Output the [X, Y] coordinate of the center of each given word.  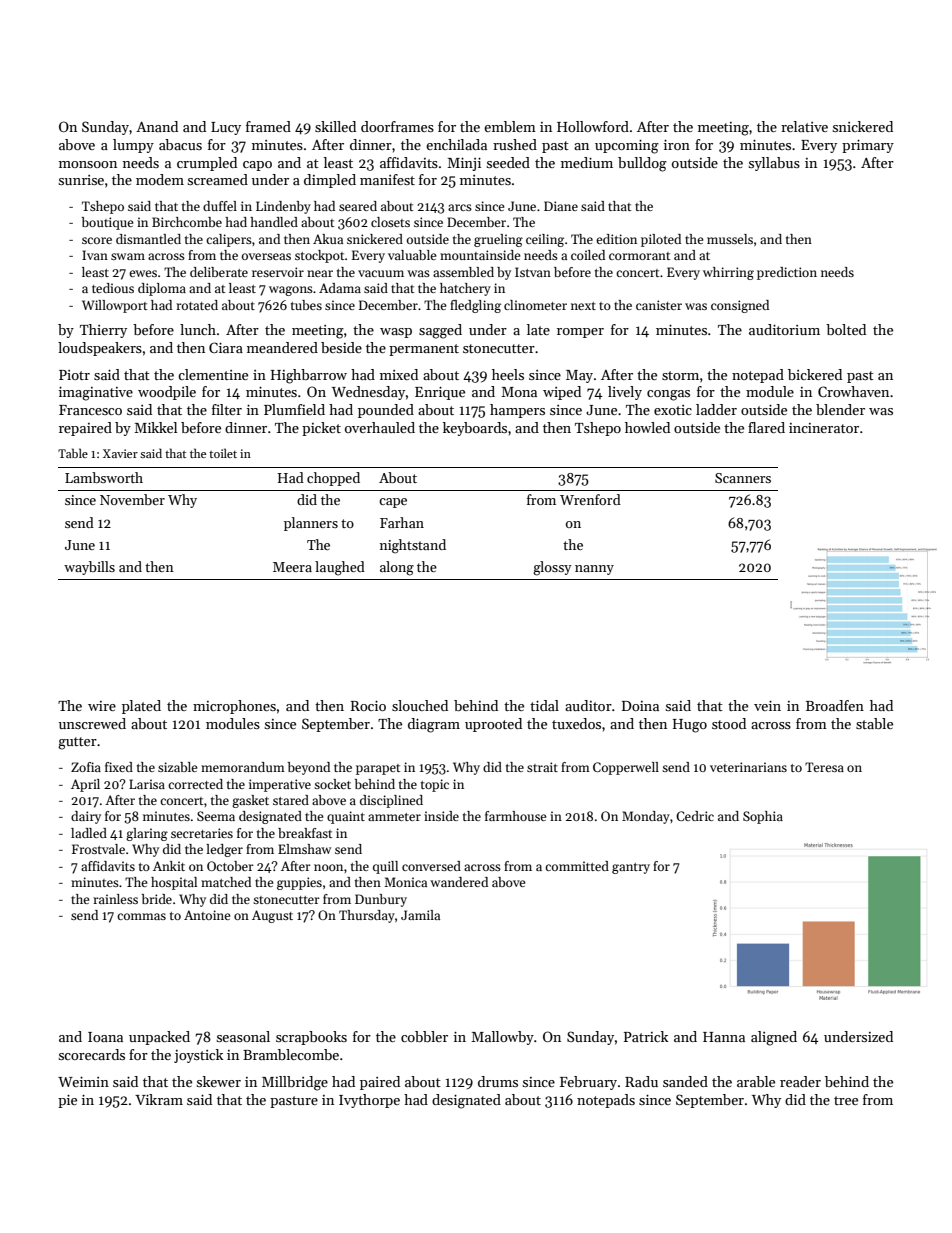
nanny [594, 570]
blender [840, 409]
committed [577, 866]
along [397, 568]
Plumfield [294, 409]
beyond [309, 768]
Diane [561, 206]
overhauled [380, 427]
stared [291, 800]
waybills [89, 568]
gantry [631, 868]
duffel [220, 206]
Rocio [368, 706]
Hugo [690, 726]
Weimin [83, 1082]
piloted [661, 240]
